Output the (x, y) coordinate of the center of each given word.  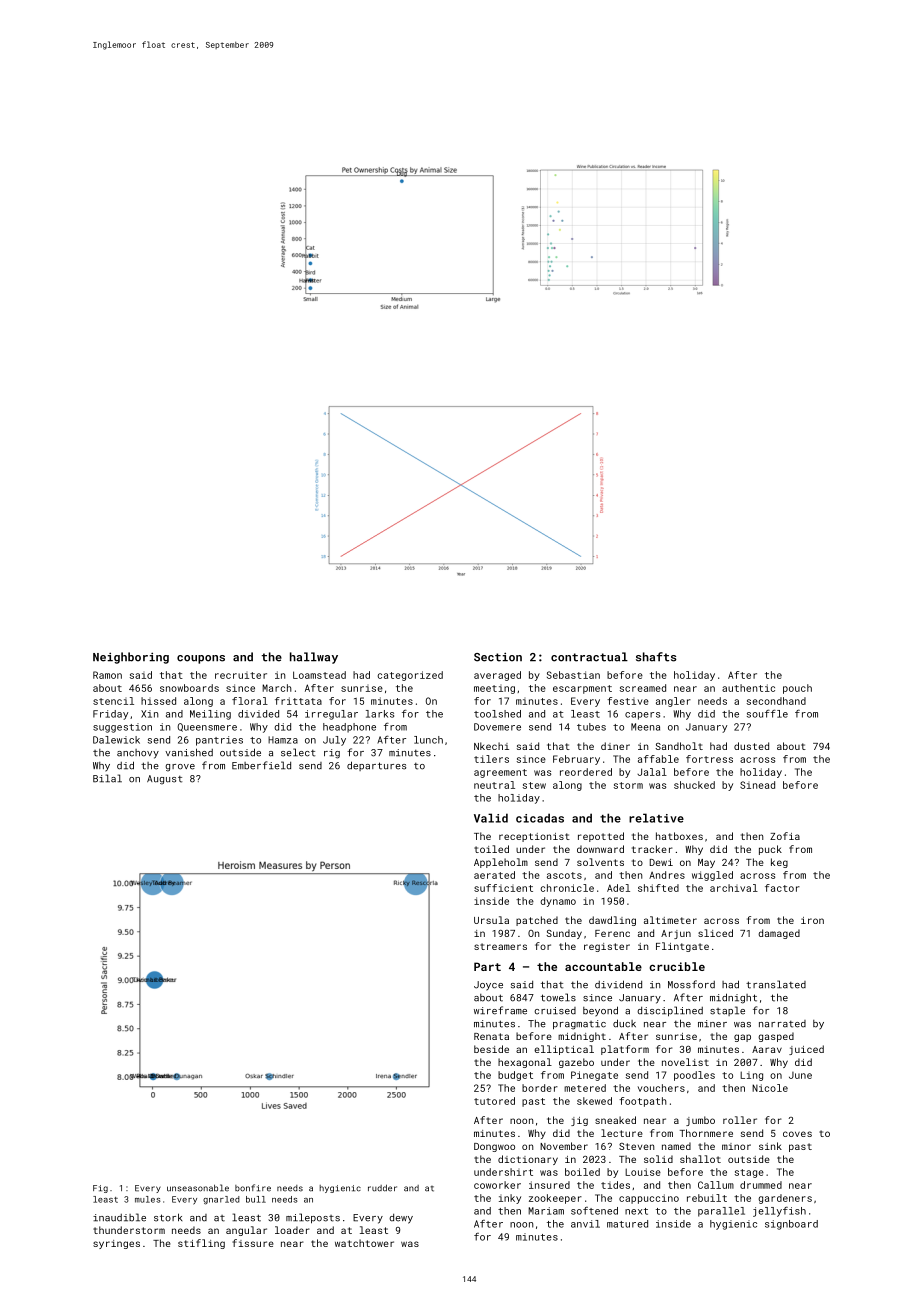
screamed (643, 688)
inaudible (119, 1217)
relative (656, 818)
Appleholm (501, 863)
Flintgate (682, 947)
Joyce (488, 986)
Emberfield (261, 765)
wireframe (500, 1010)
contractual (589, 657)
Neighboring (131, 658)
